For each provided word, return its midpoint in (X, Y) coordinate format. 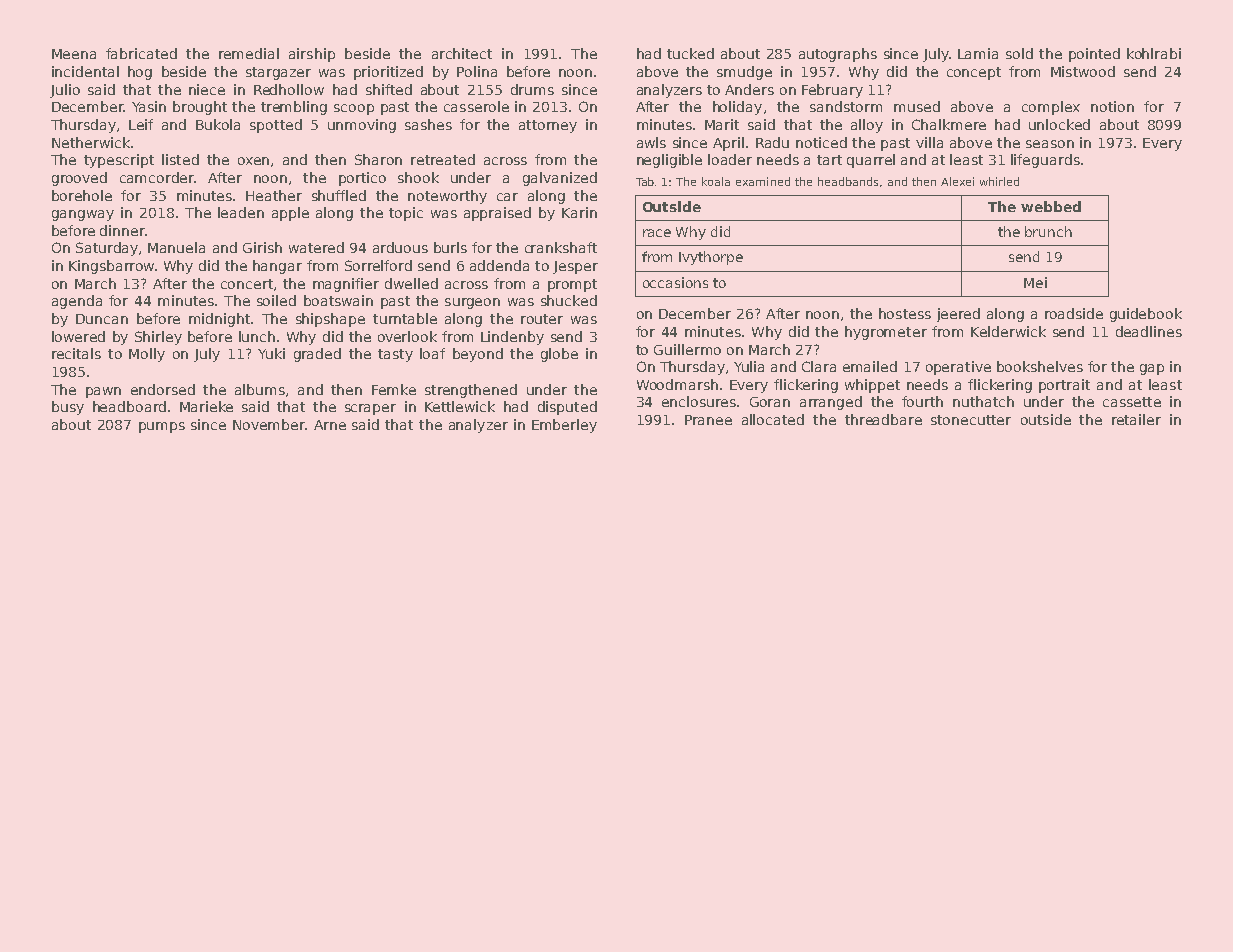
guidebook (1146, 315)
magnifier (346, 285)
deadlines (1149, 331)
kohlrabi (1154, 53)
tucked (690, 53)
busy (68, 408)
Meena (74, 54)
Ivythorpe (711, 258)
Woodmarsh (677, 384)
